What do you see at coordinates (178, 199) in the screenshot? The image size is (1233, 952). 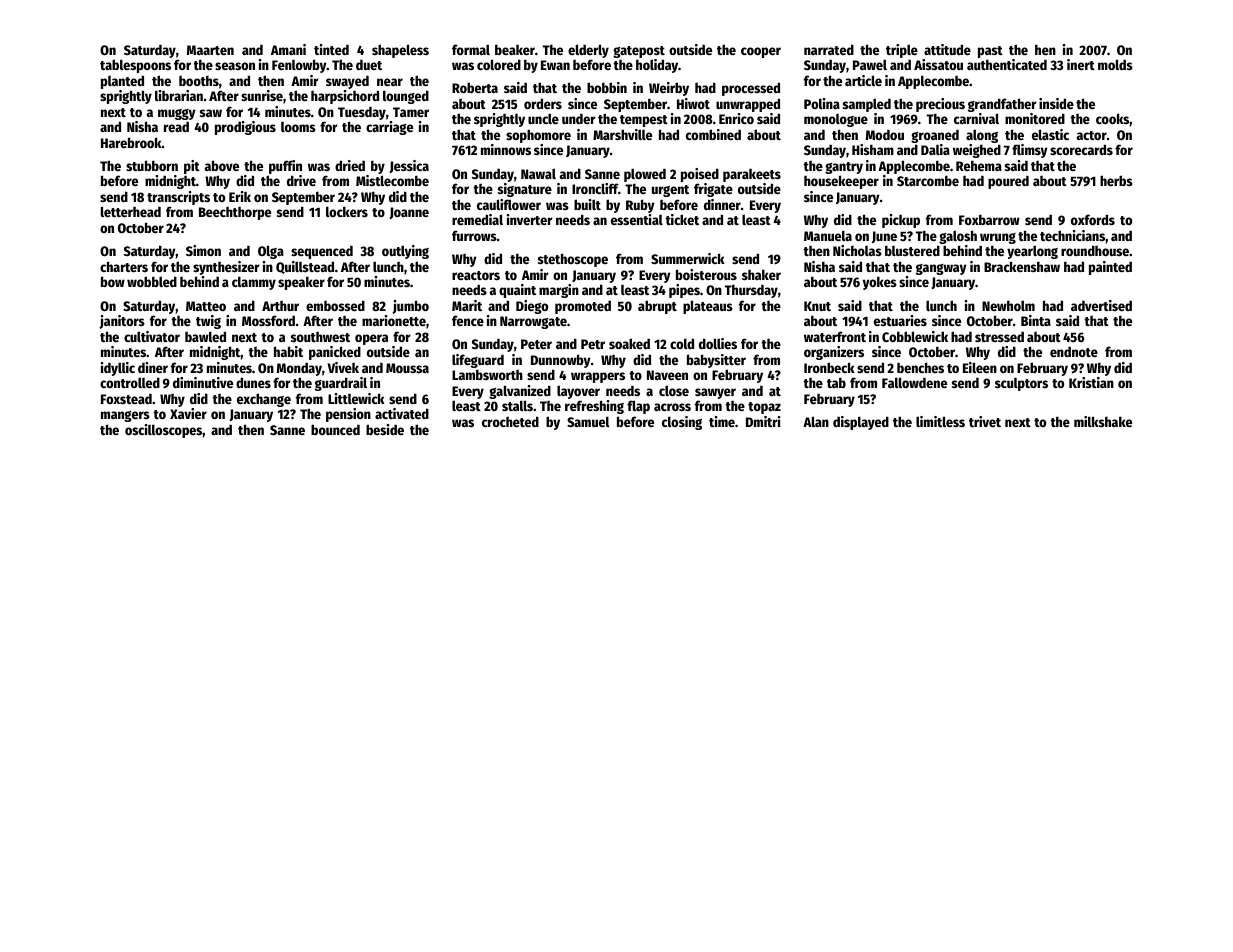 I see `transcripts` at bounding box center [178, 199].
